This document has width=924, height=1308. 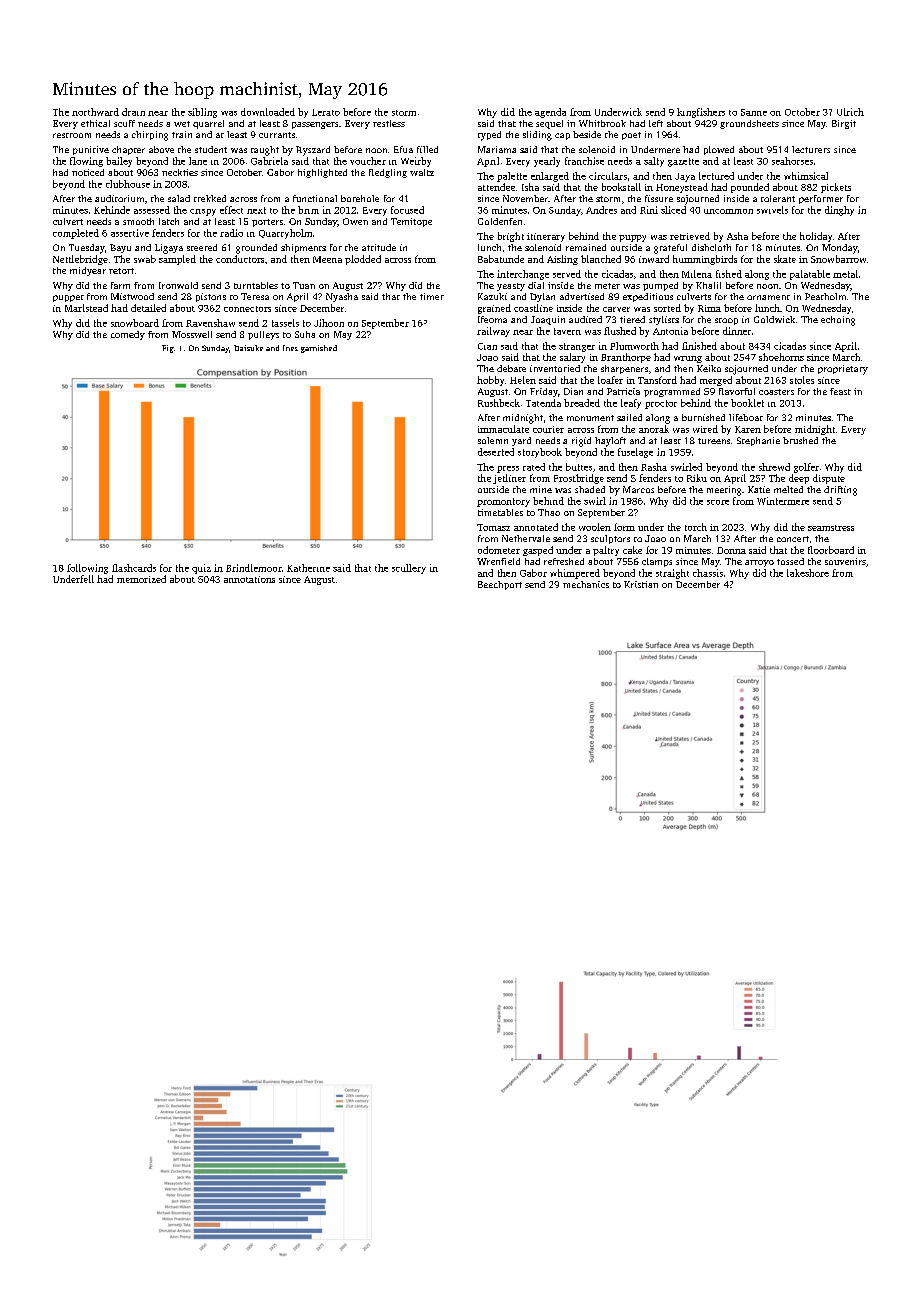 What do you see at coordinates (148, 308) in the document?
I see `detailed` at bounding box center [148, 308].
